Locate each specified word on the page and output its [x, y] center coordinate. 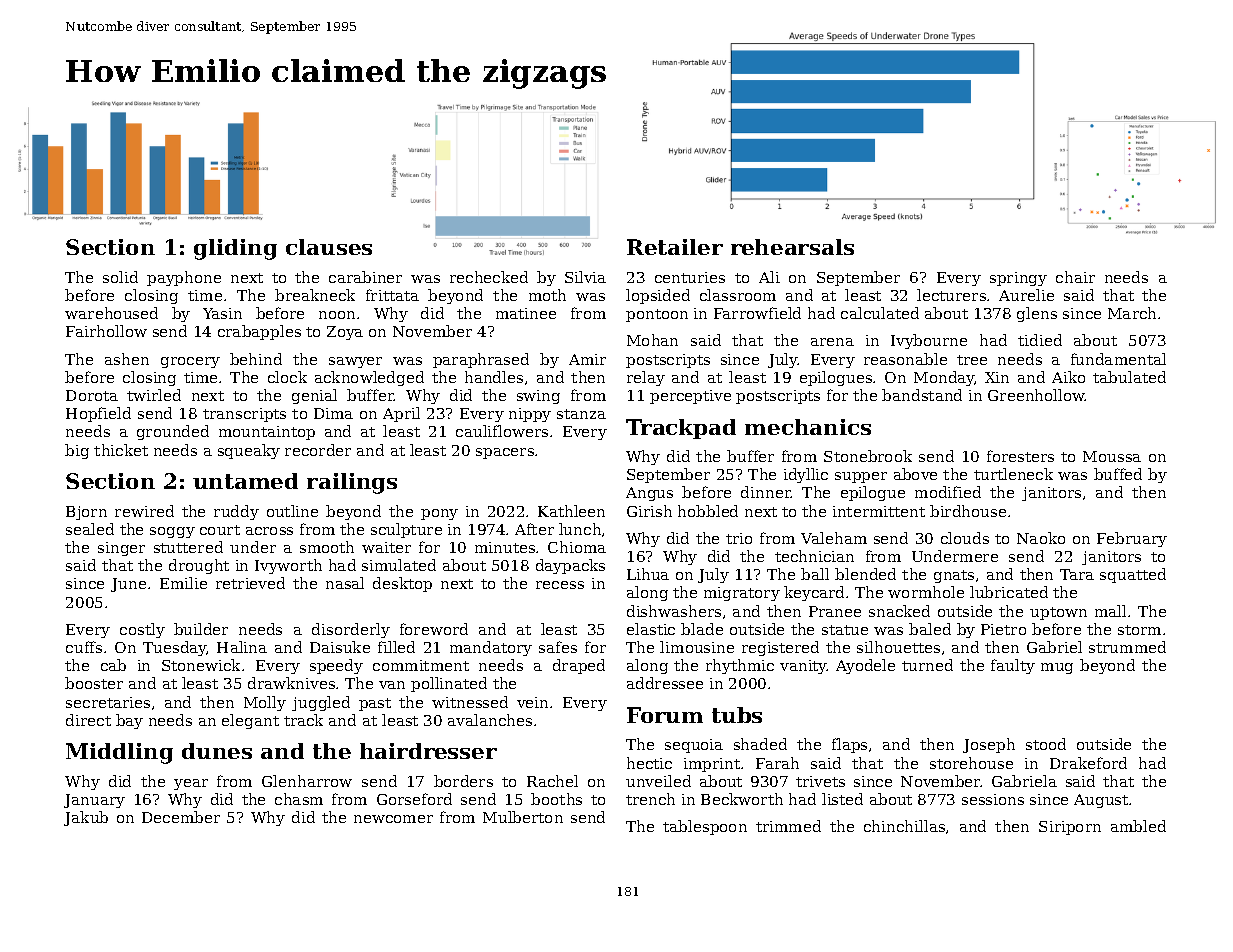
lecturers [951, 295]
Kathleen [571, 511]
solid [120, 277]
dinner [766, 492]
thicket [121, 450]
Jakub [86, 818]
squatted [1133, 575]
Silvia [585, 277]
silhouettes [898, 647]
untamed [245, 481]
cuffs [84, 647]
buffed [1118, 474]
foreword [434, 629]
